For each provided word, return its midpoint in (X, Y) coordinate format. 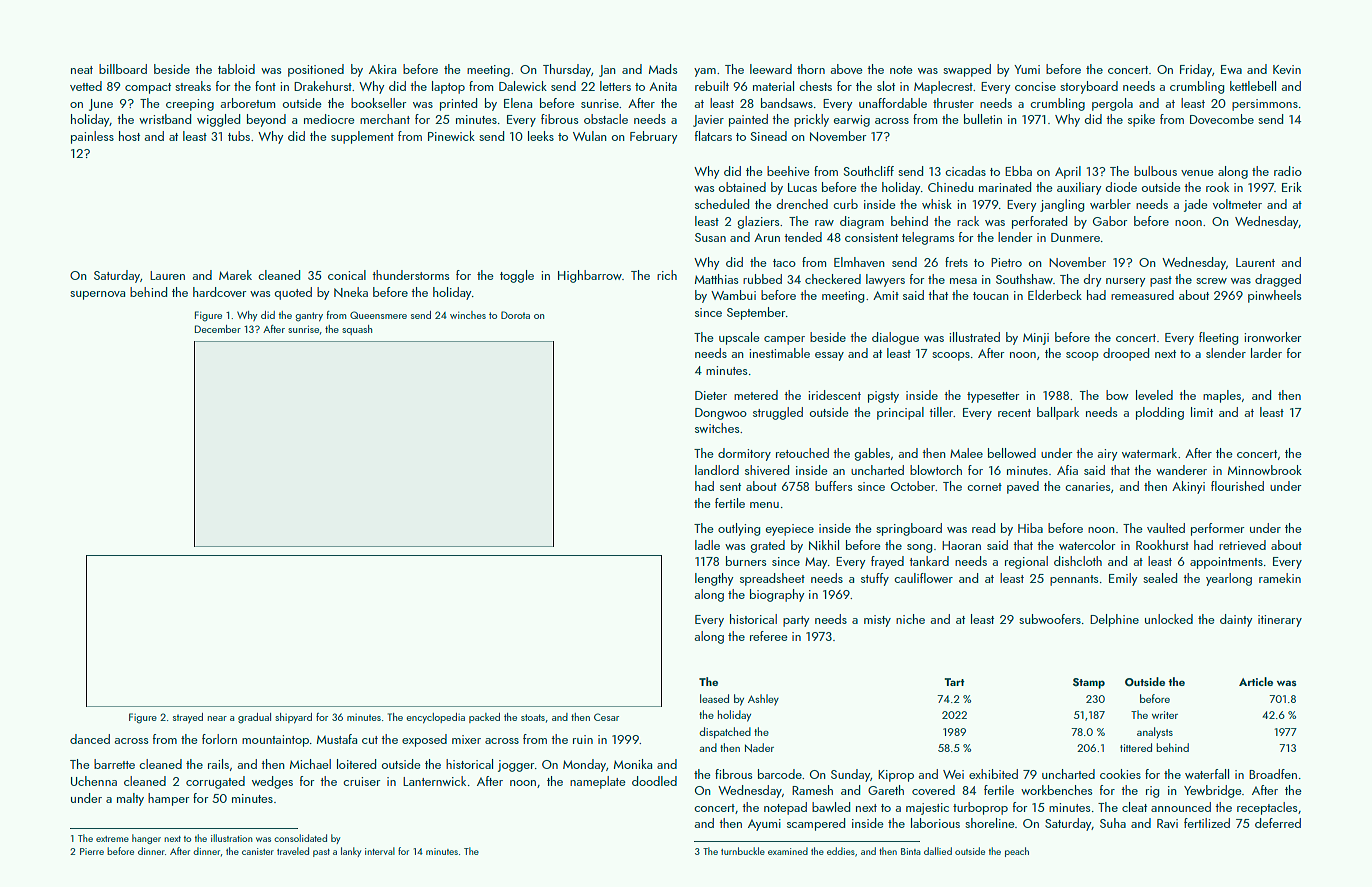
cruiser (362, 781)
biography (777, 595)
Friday (1196, 70)
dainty (1236, 620)
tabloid (236, 69)
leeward (771, 69)
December (218, 329)
